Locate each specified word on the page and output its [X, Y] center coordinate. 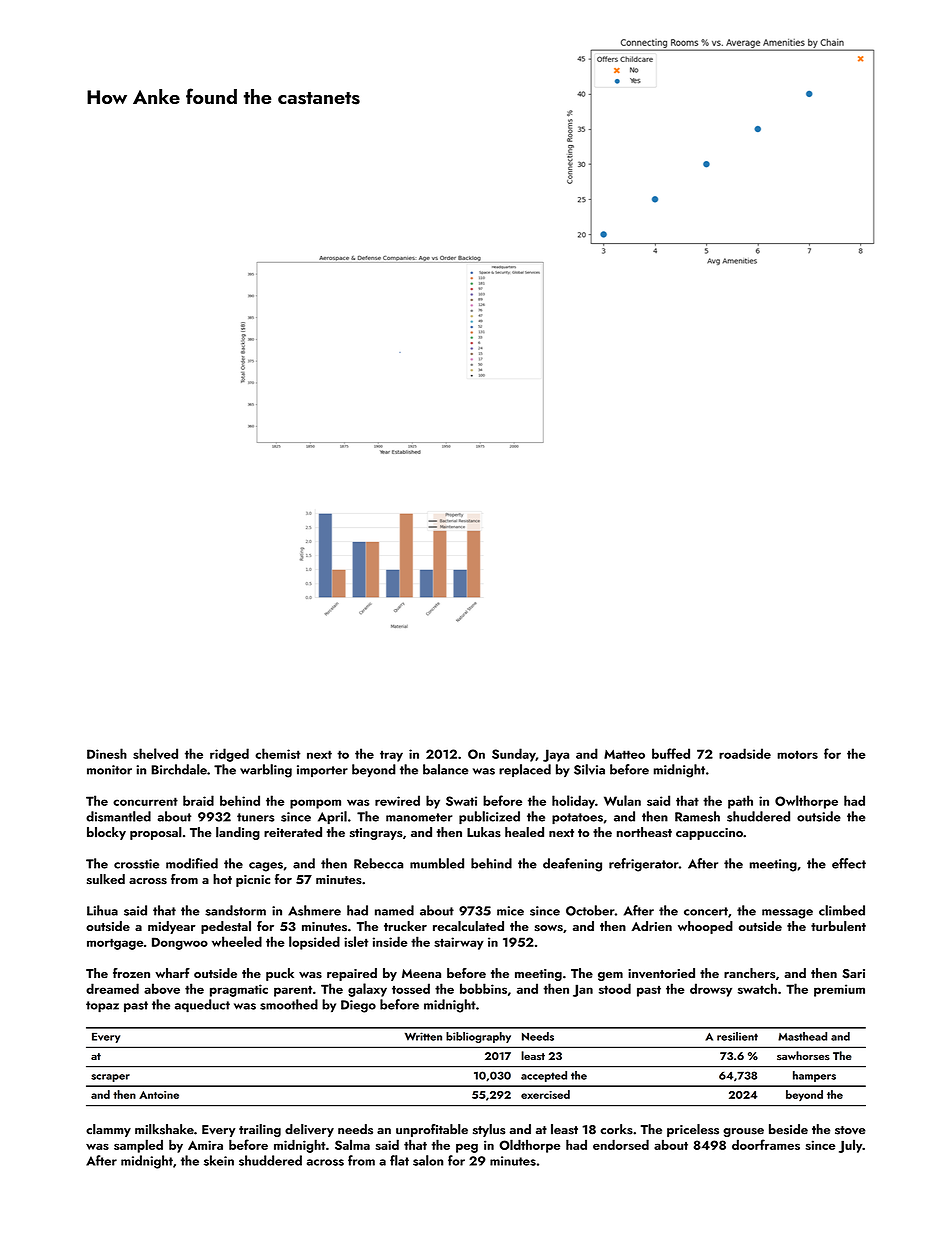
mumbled [437, 863]
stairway [459, 943]
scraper [110, 1078]
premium [839, 990]
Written [423, 1036]
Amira [205, 1145]
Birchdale [179, 769]
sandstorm [235, 910]
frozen [131, 973]
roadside [745, 753]
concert [706, 911]
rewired [397, 800]
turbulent [838, 926]
